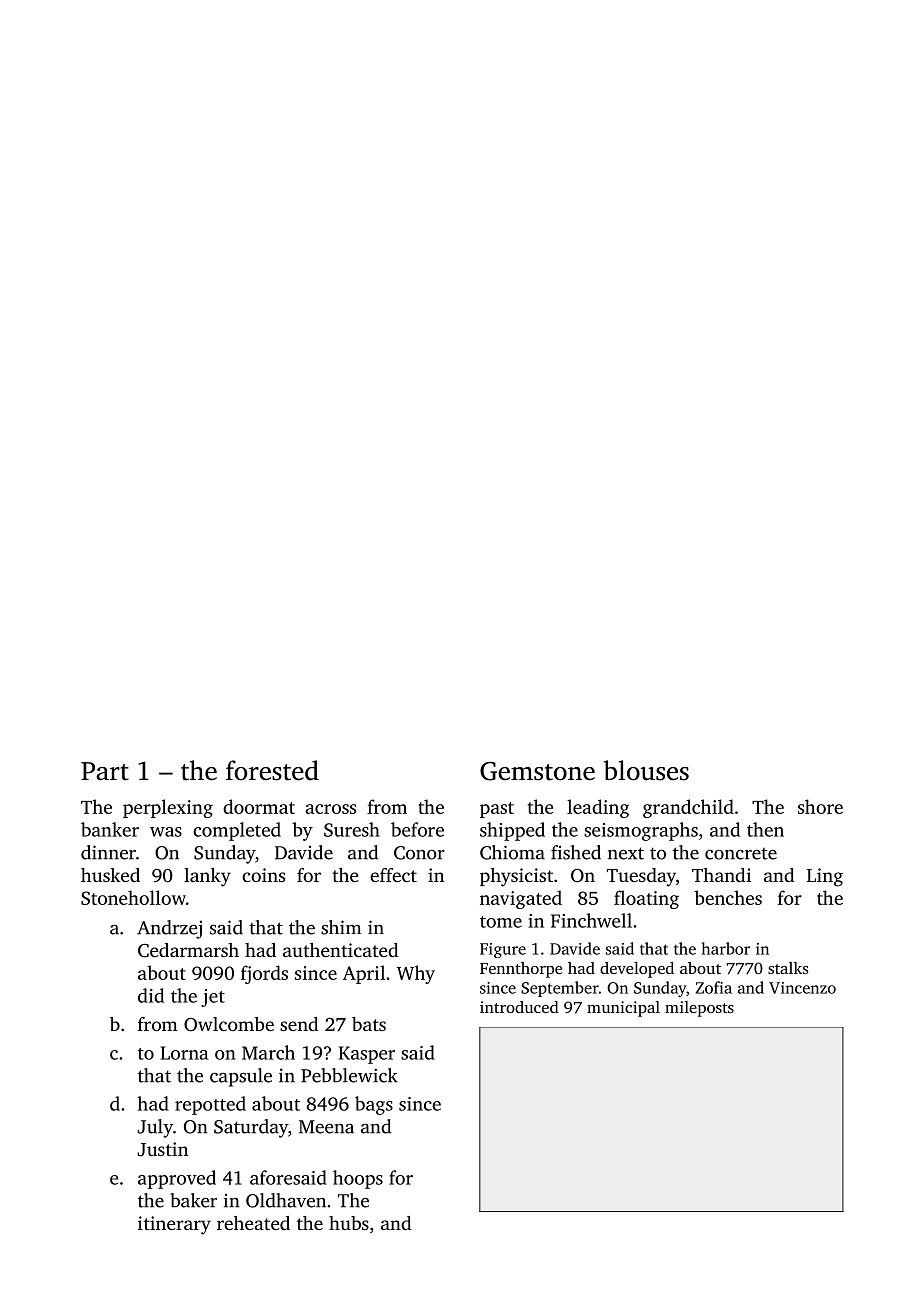  Describe the element at coordinates (349, 1223) in the page. I see `hubs` at that location.
